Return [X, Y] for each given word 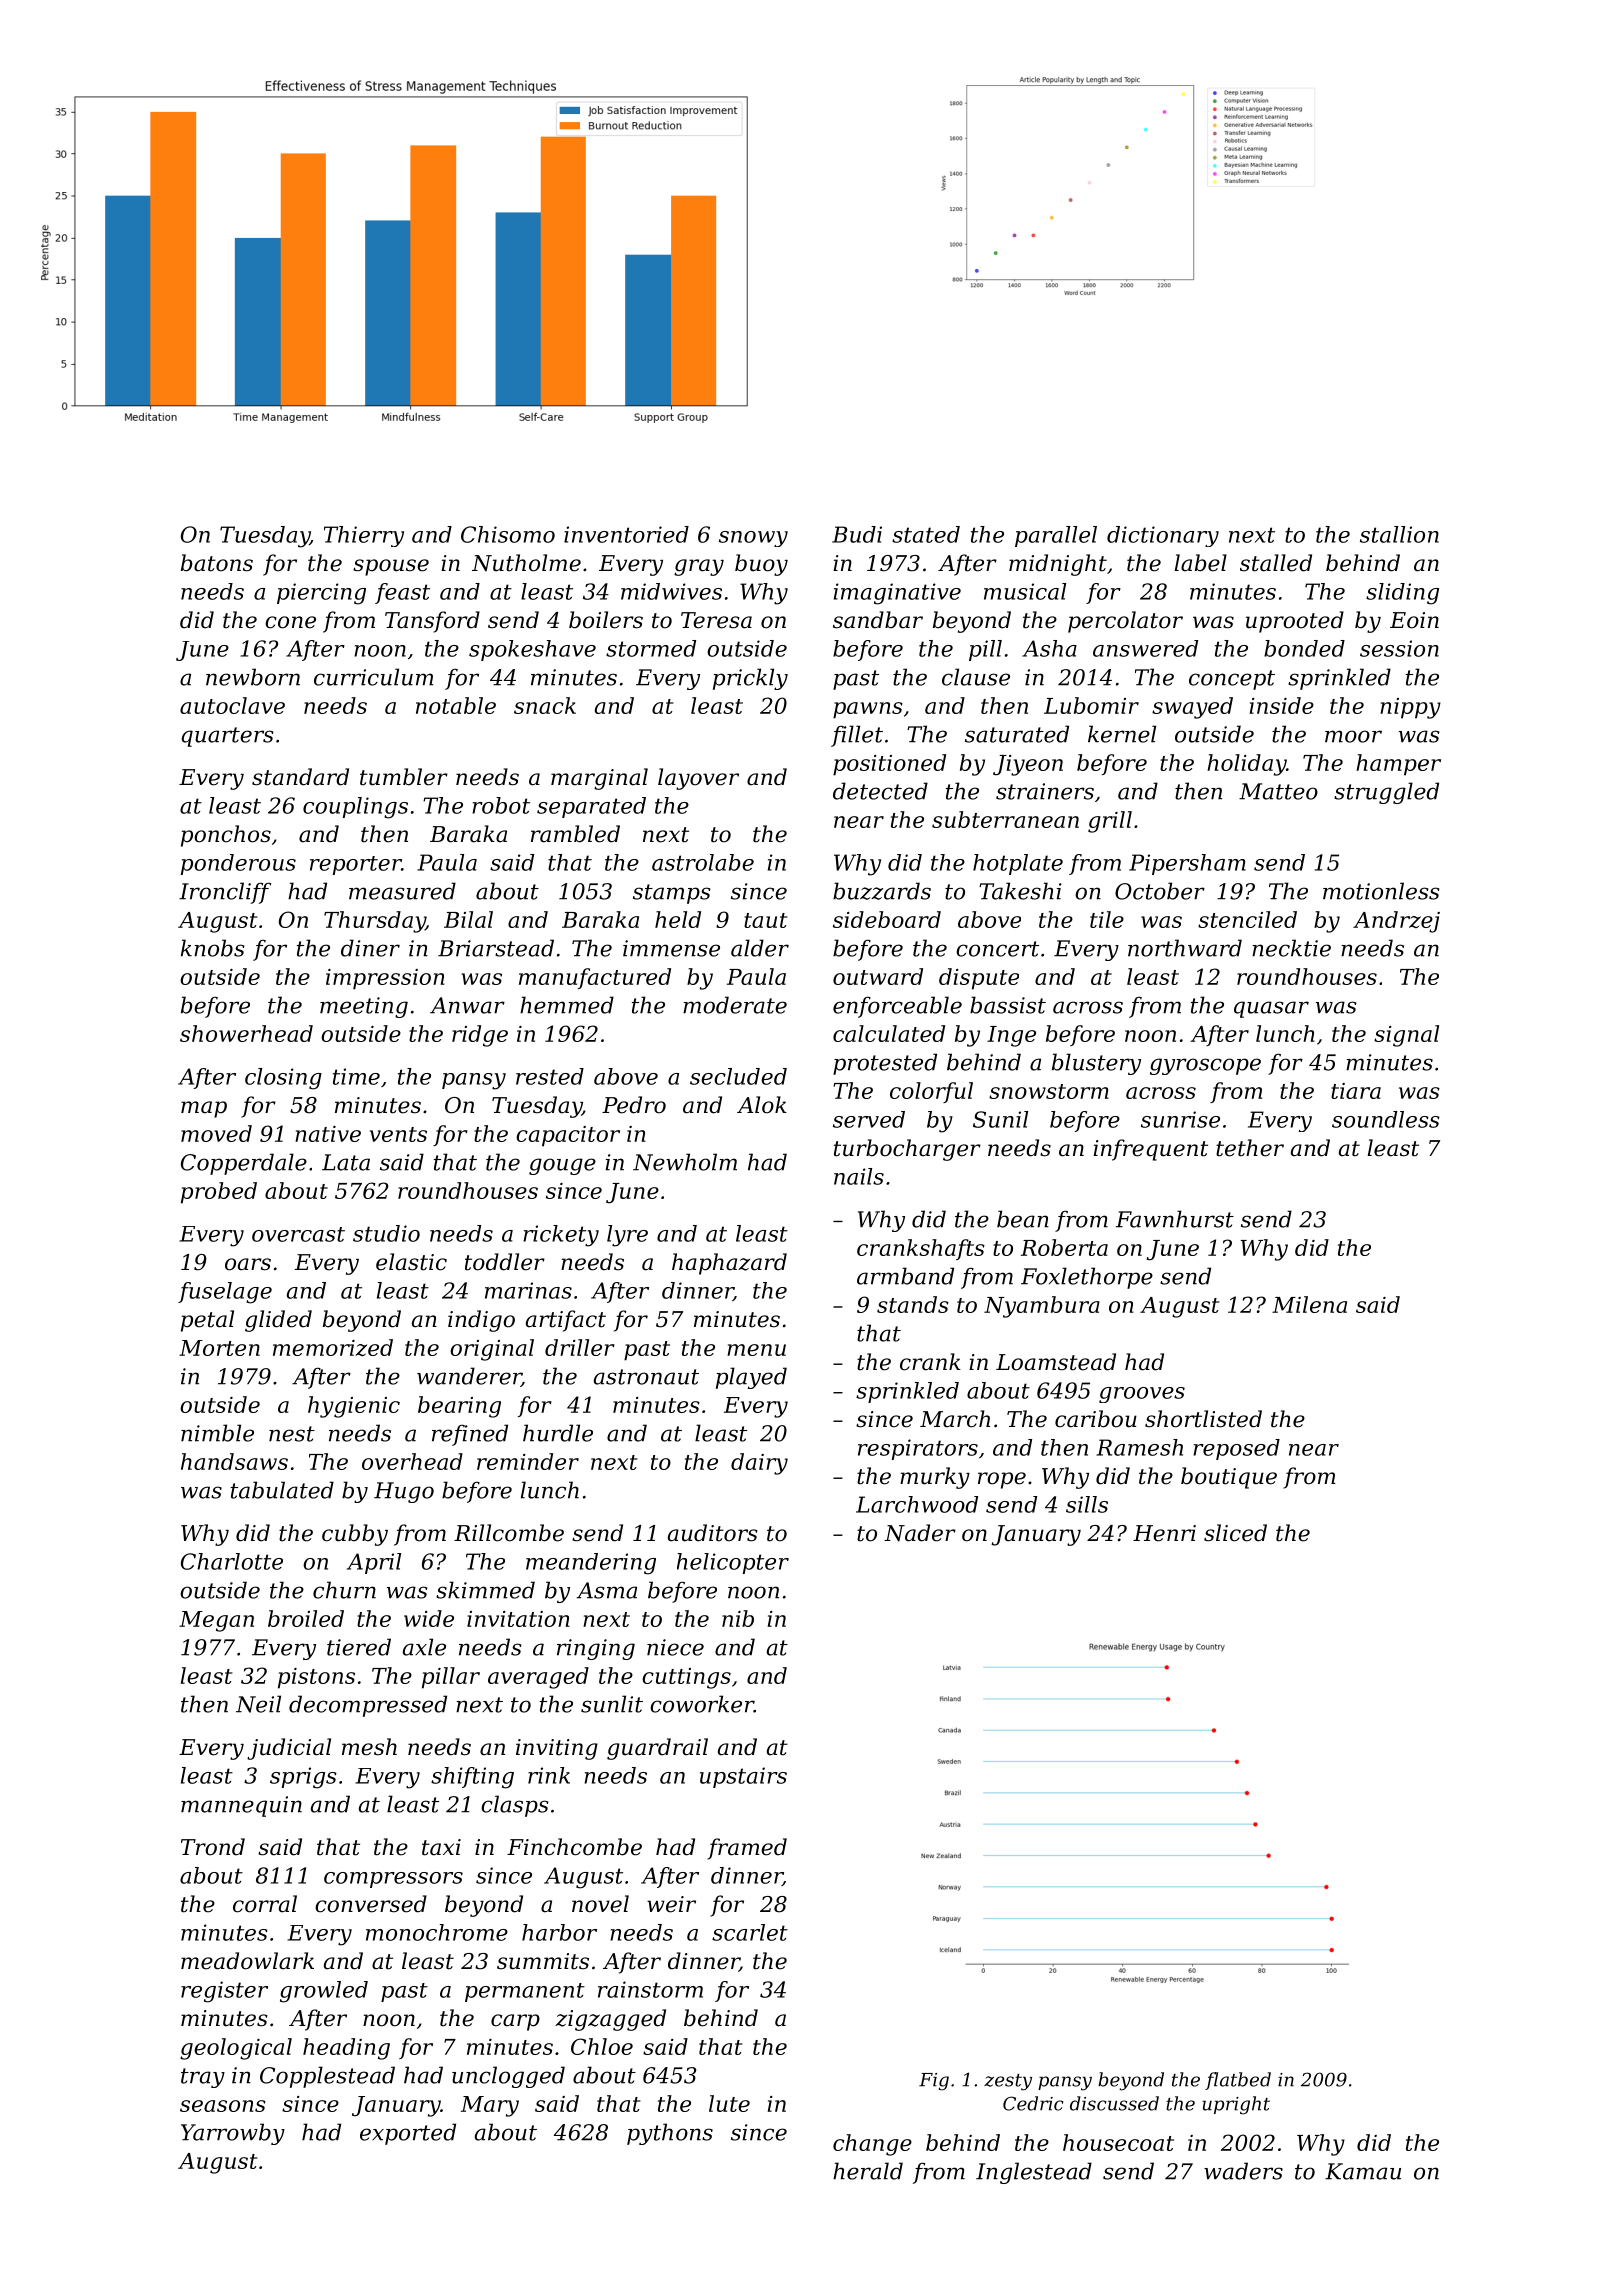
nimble [217, 1433]
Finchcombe [574, 1847]
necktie [1291, 948]
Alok [762, 1105]
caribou [1096, 1419]
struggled [1386, 793]
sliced [1235, 1533]
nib [738, 1618]
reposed [1236, 1449]
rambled [575, 834]
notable [456, 705]
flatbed [1238, 2081]
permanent [525, 1992]
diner [370, 948]
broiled [306, 1618]
